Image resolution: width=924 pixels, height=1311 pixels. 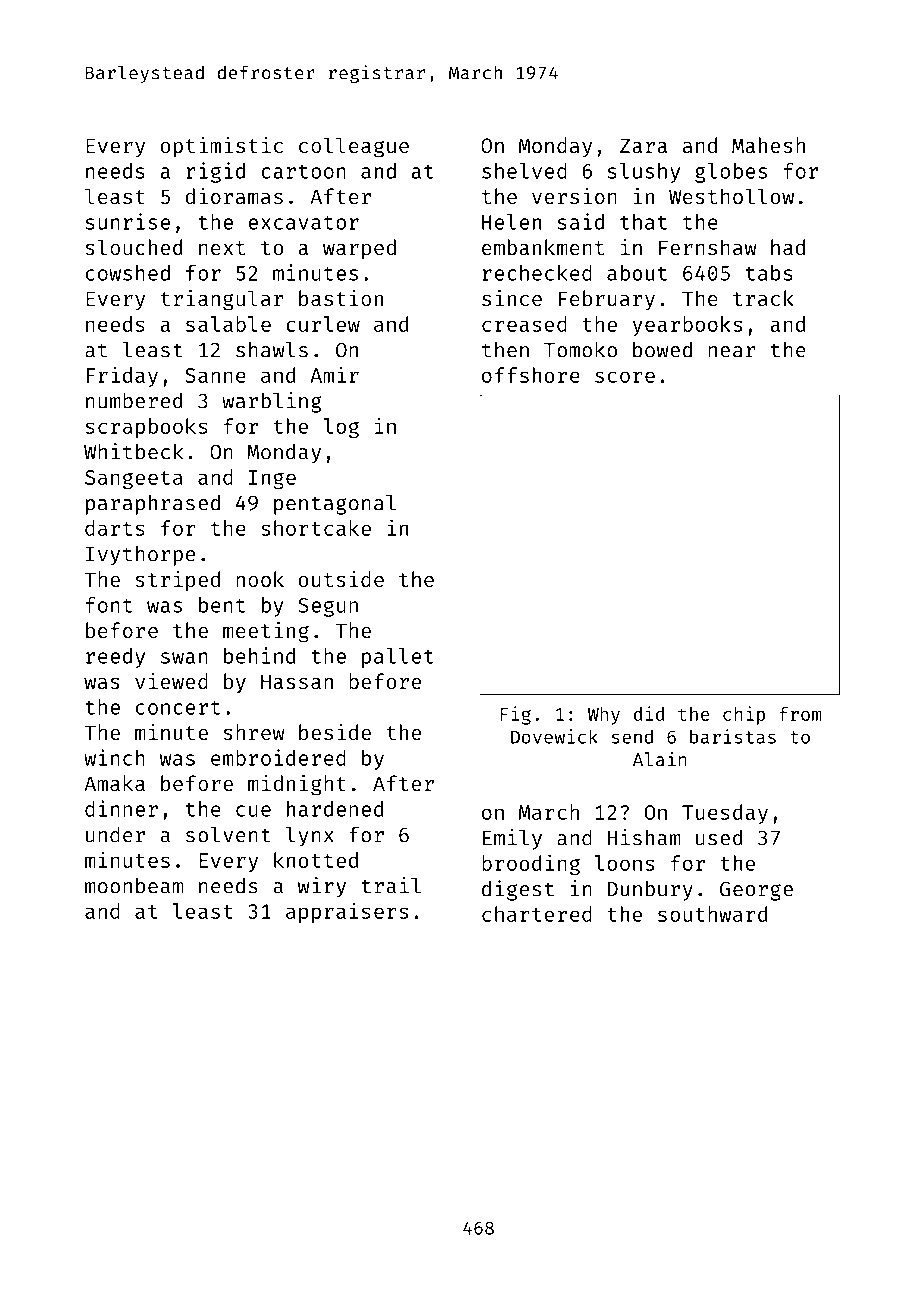 What do you see at coordinates (524, 324) in the screenshot?
I see `creased` at bounding box center [524, 324].
